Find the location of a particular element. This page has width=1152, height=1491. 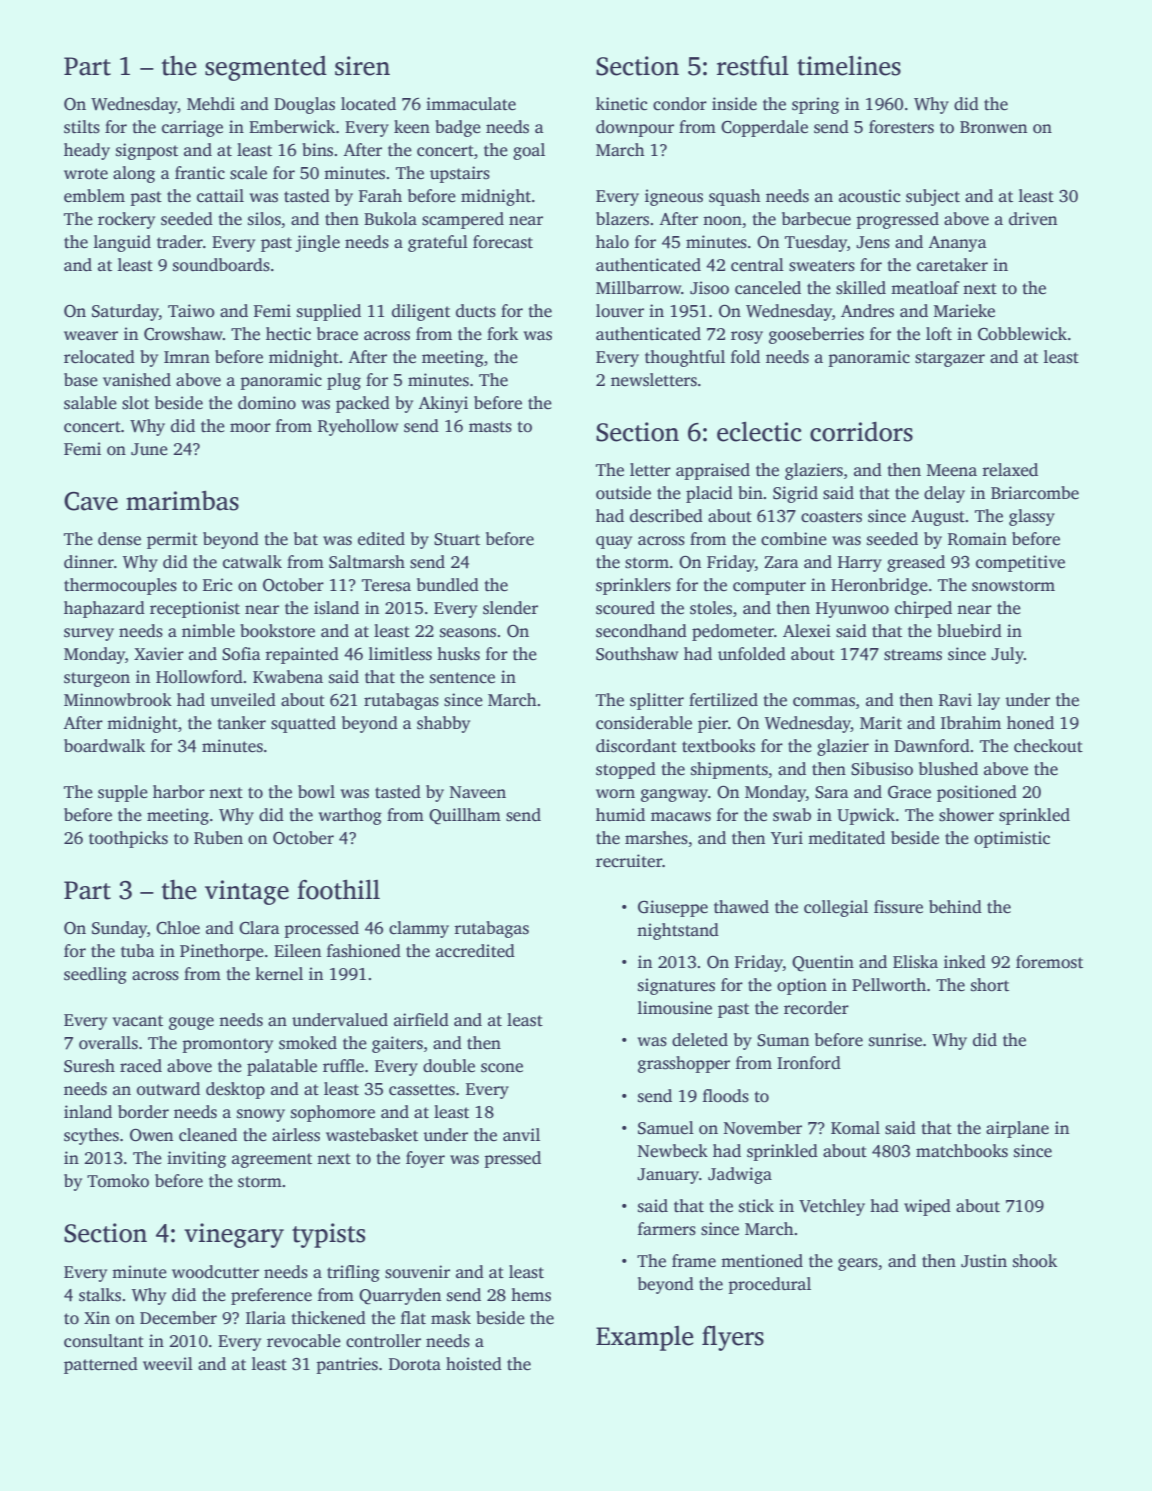

catwalk is located at coordinates (252, 562).
